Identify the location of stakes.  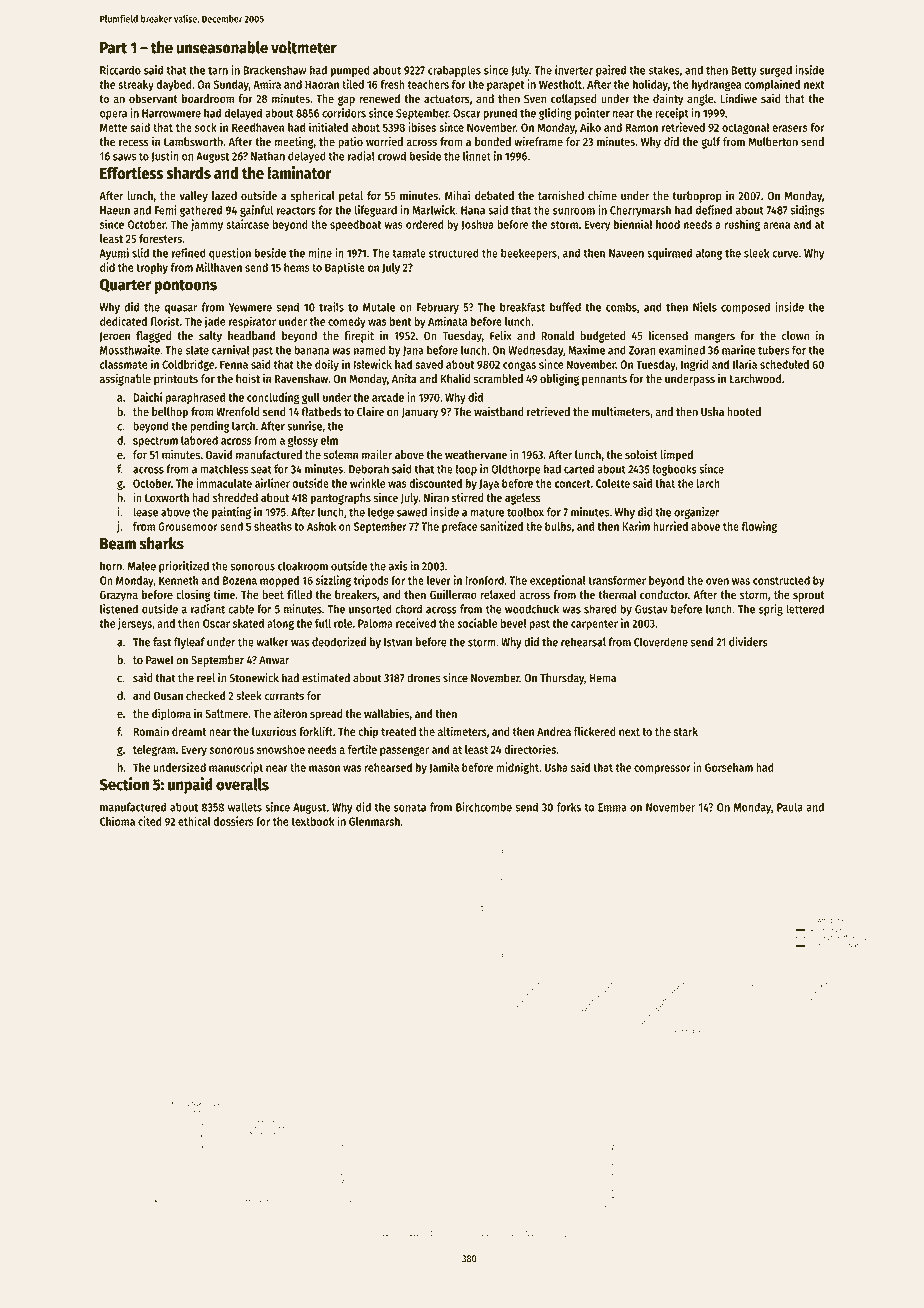
(664, 70).
